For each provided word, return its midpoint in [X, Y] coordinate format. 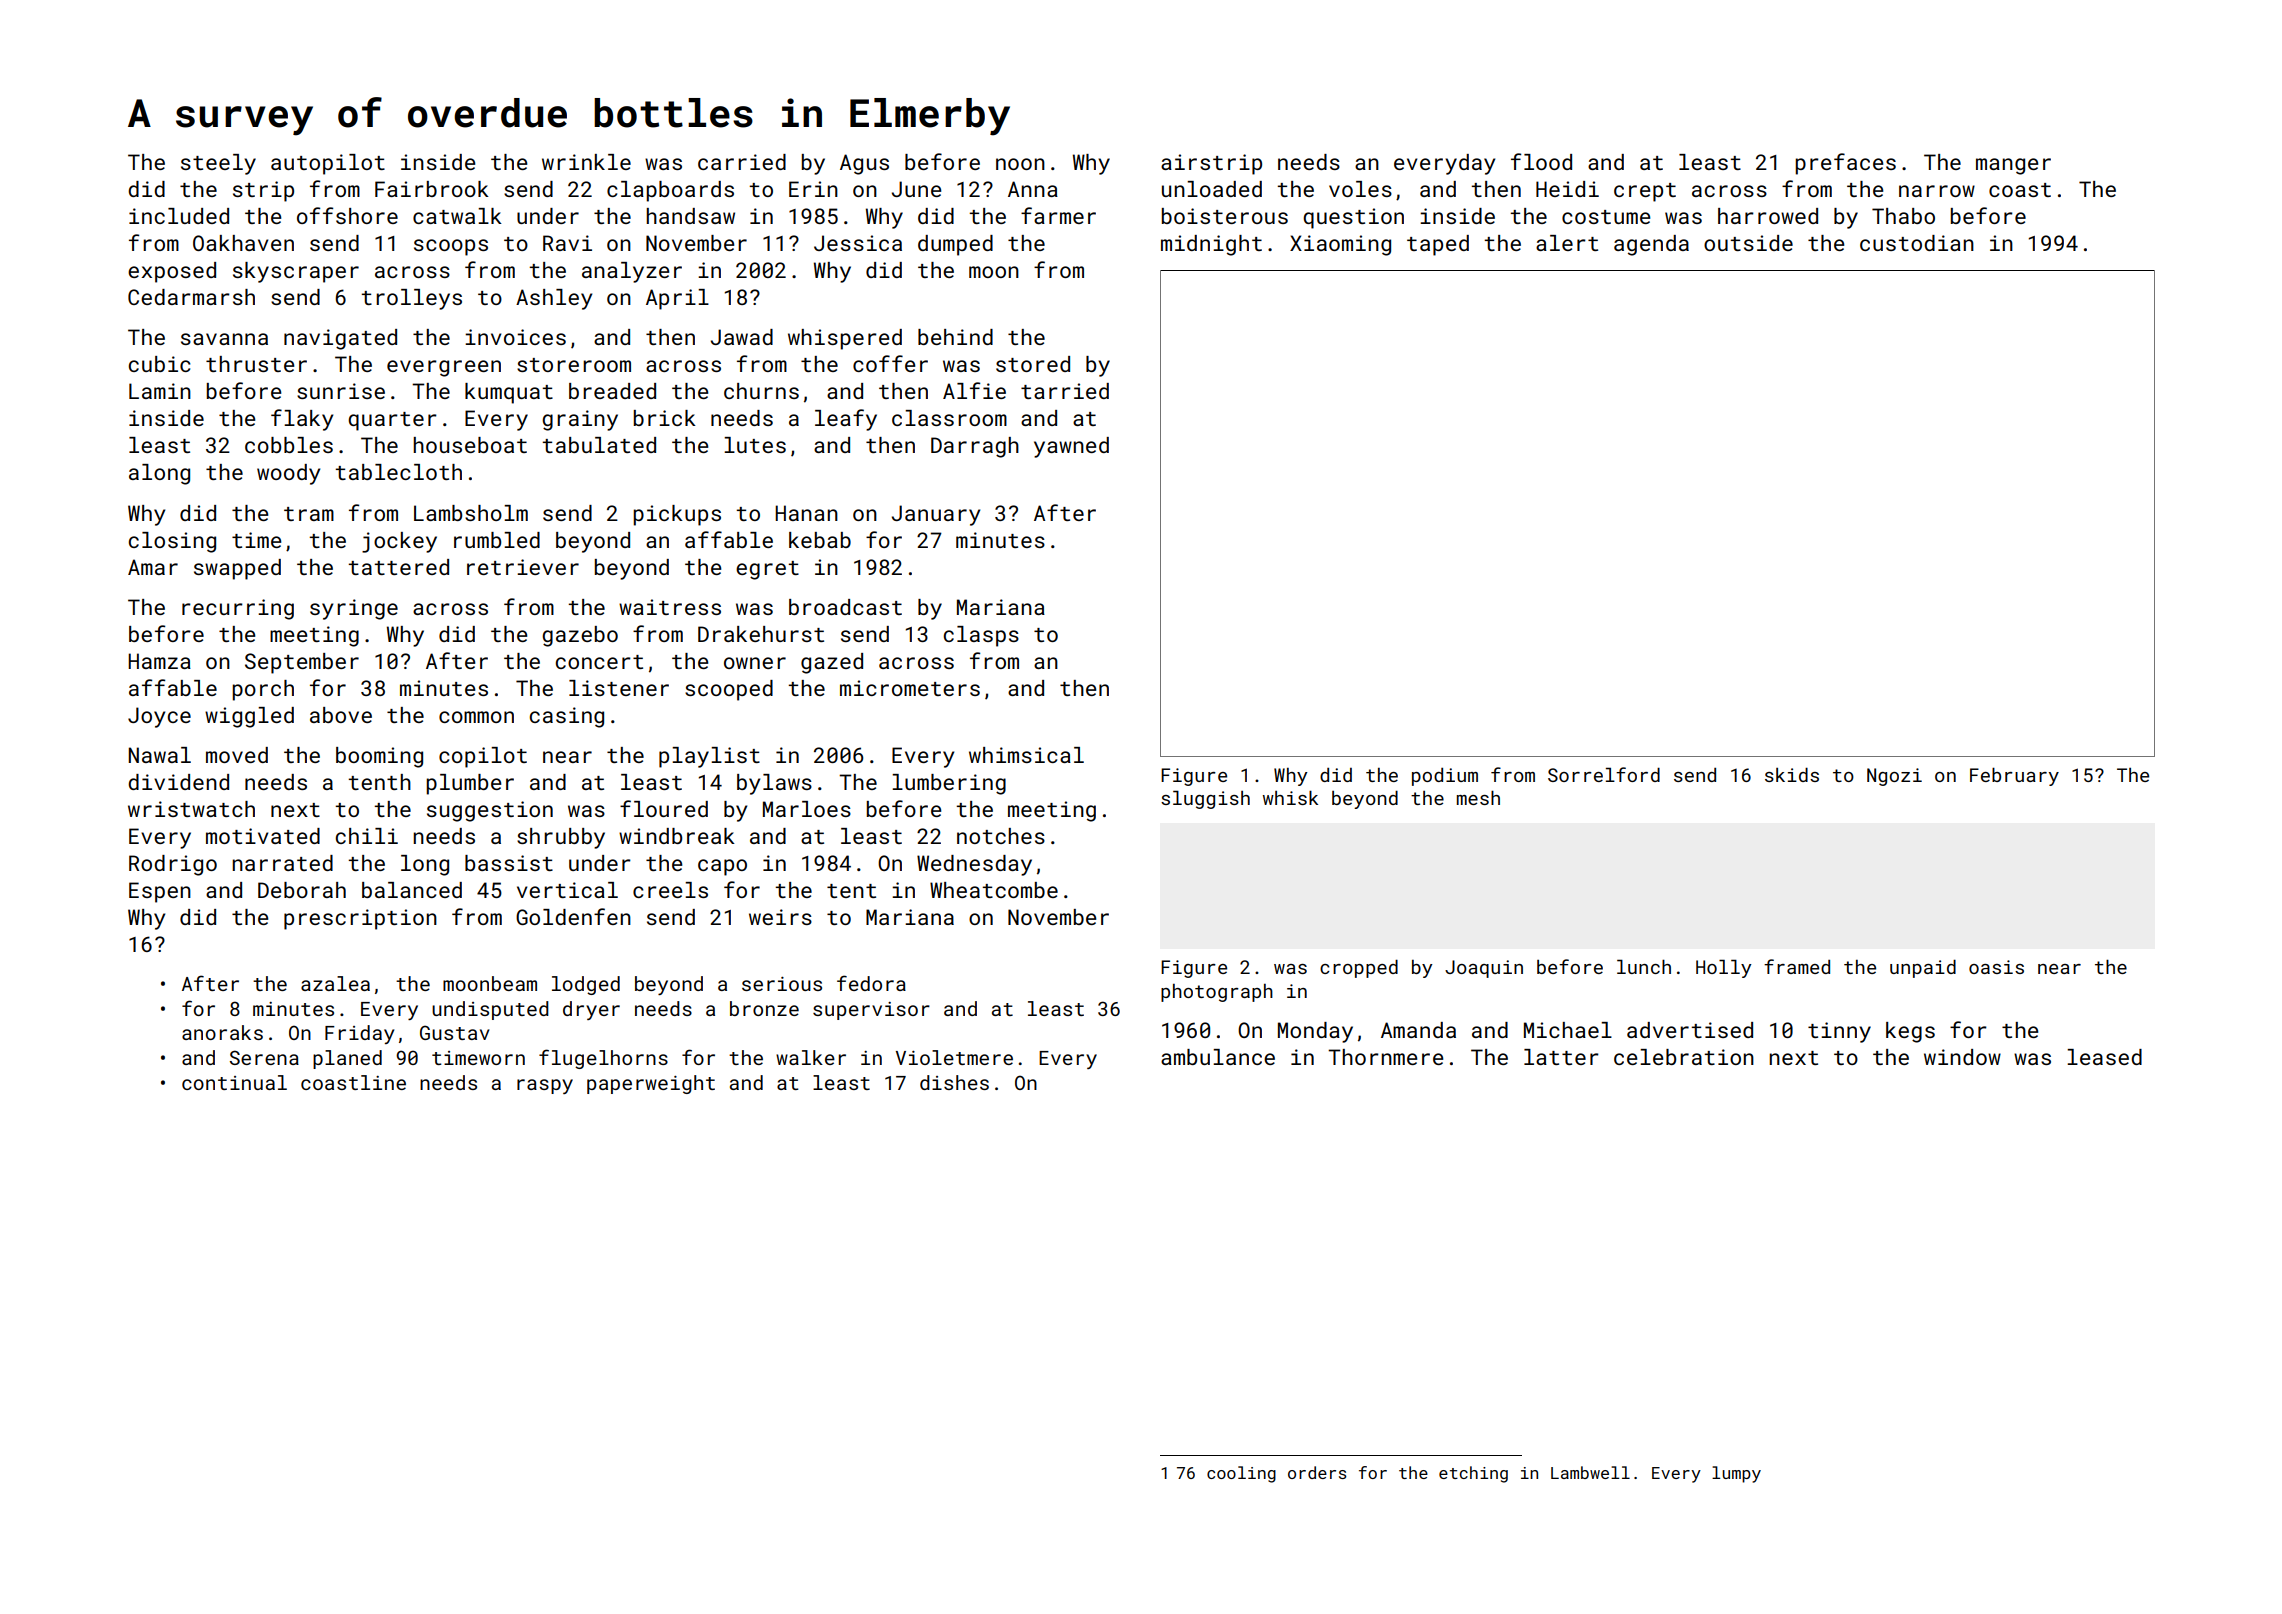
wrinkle [586, 162]
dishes [954, 1082]
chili [367, 836]
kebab [820, 540]
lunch [1644, 966]
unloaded [1212, 189]
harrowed [1768, 216]
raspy [545, 1086]
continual [234, 1082]
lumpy [1736, 1474]
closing [172, 542]
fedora [871, 983]
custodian [1917, 243]
